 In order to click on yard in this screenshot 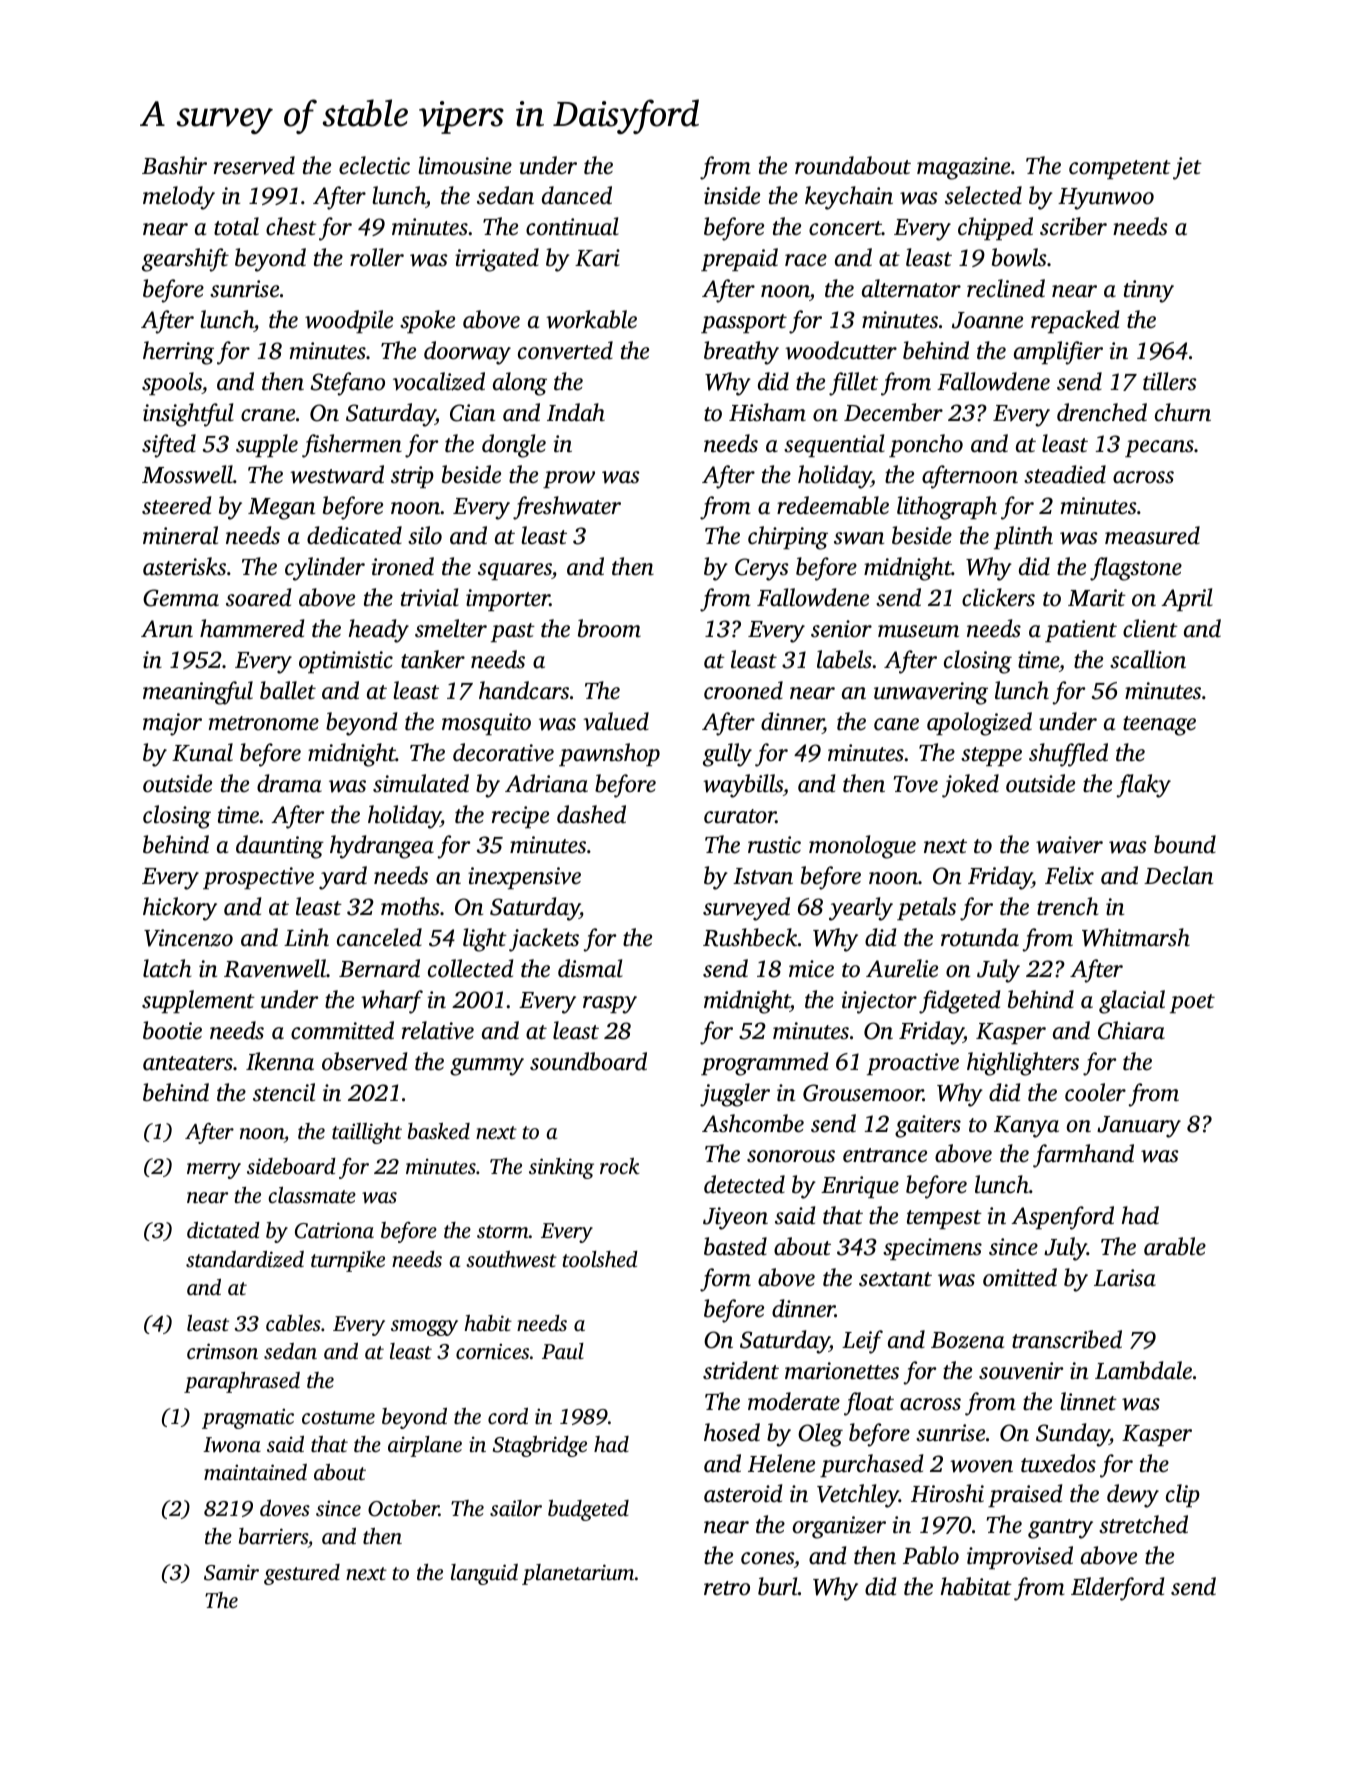, I will do `click(343, 878)`.
